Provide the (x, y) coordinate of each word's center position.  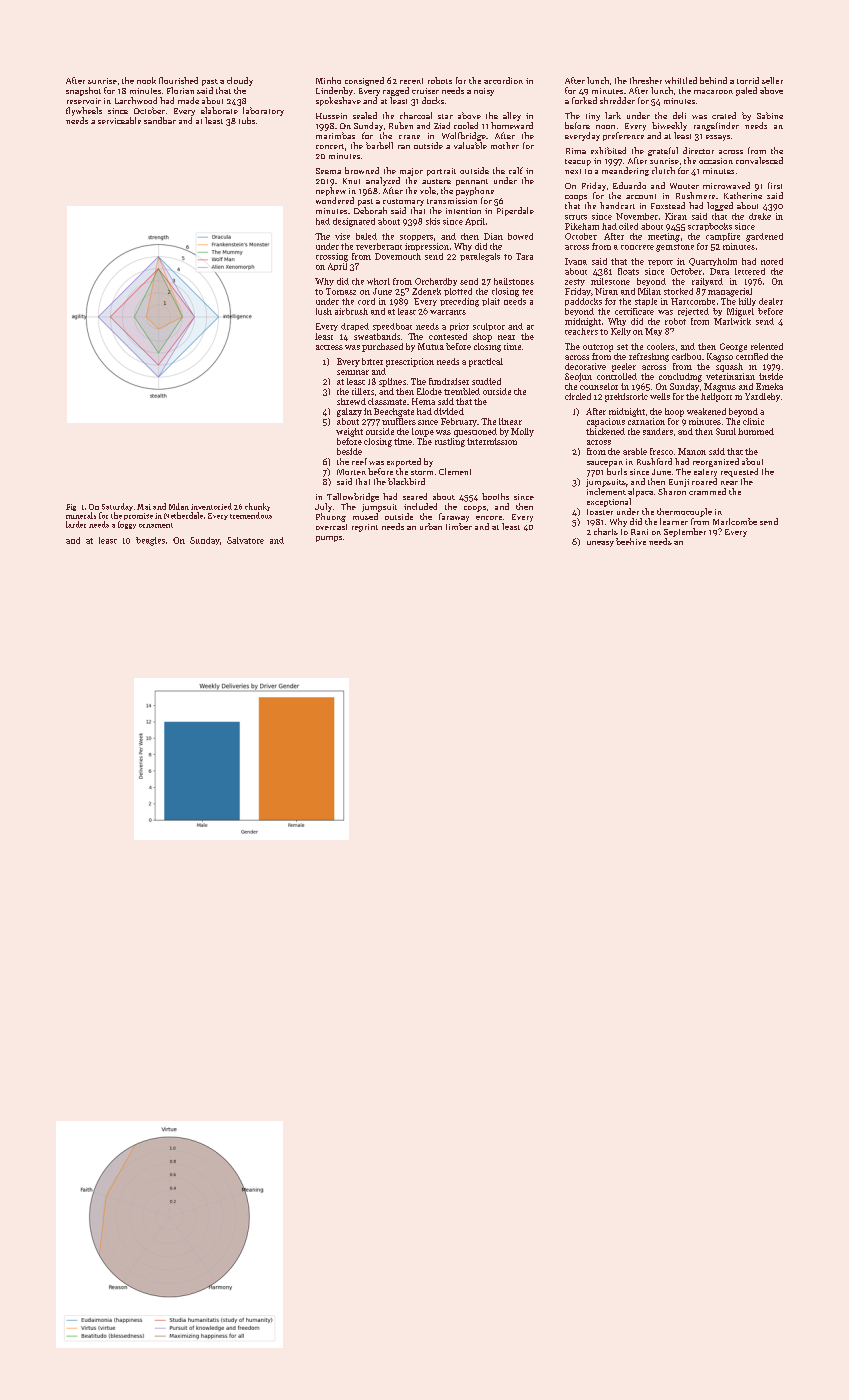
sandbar (160, 120)
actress (329, 347)
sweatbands (377, 336)
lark (613, 115)
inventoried (211, 506)
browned (362, 170)
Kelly (621, 332)
